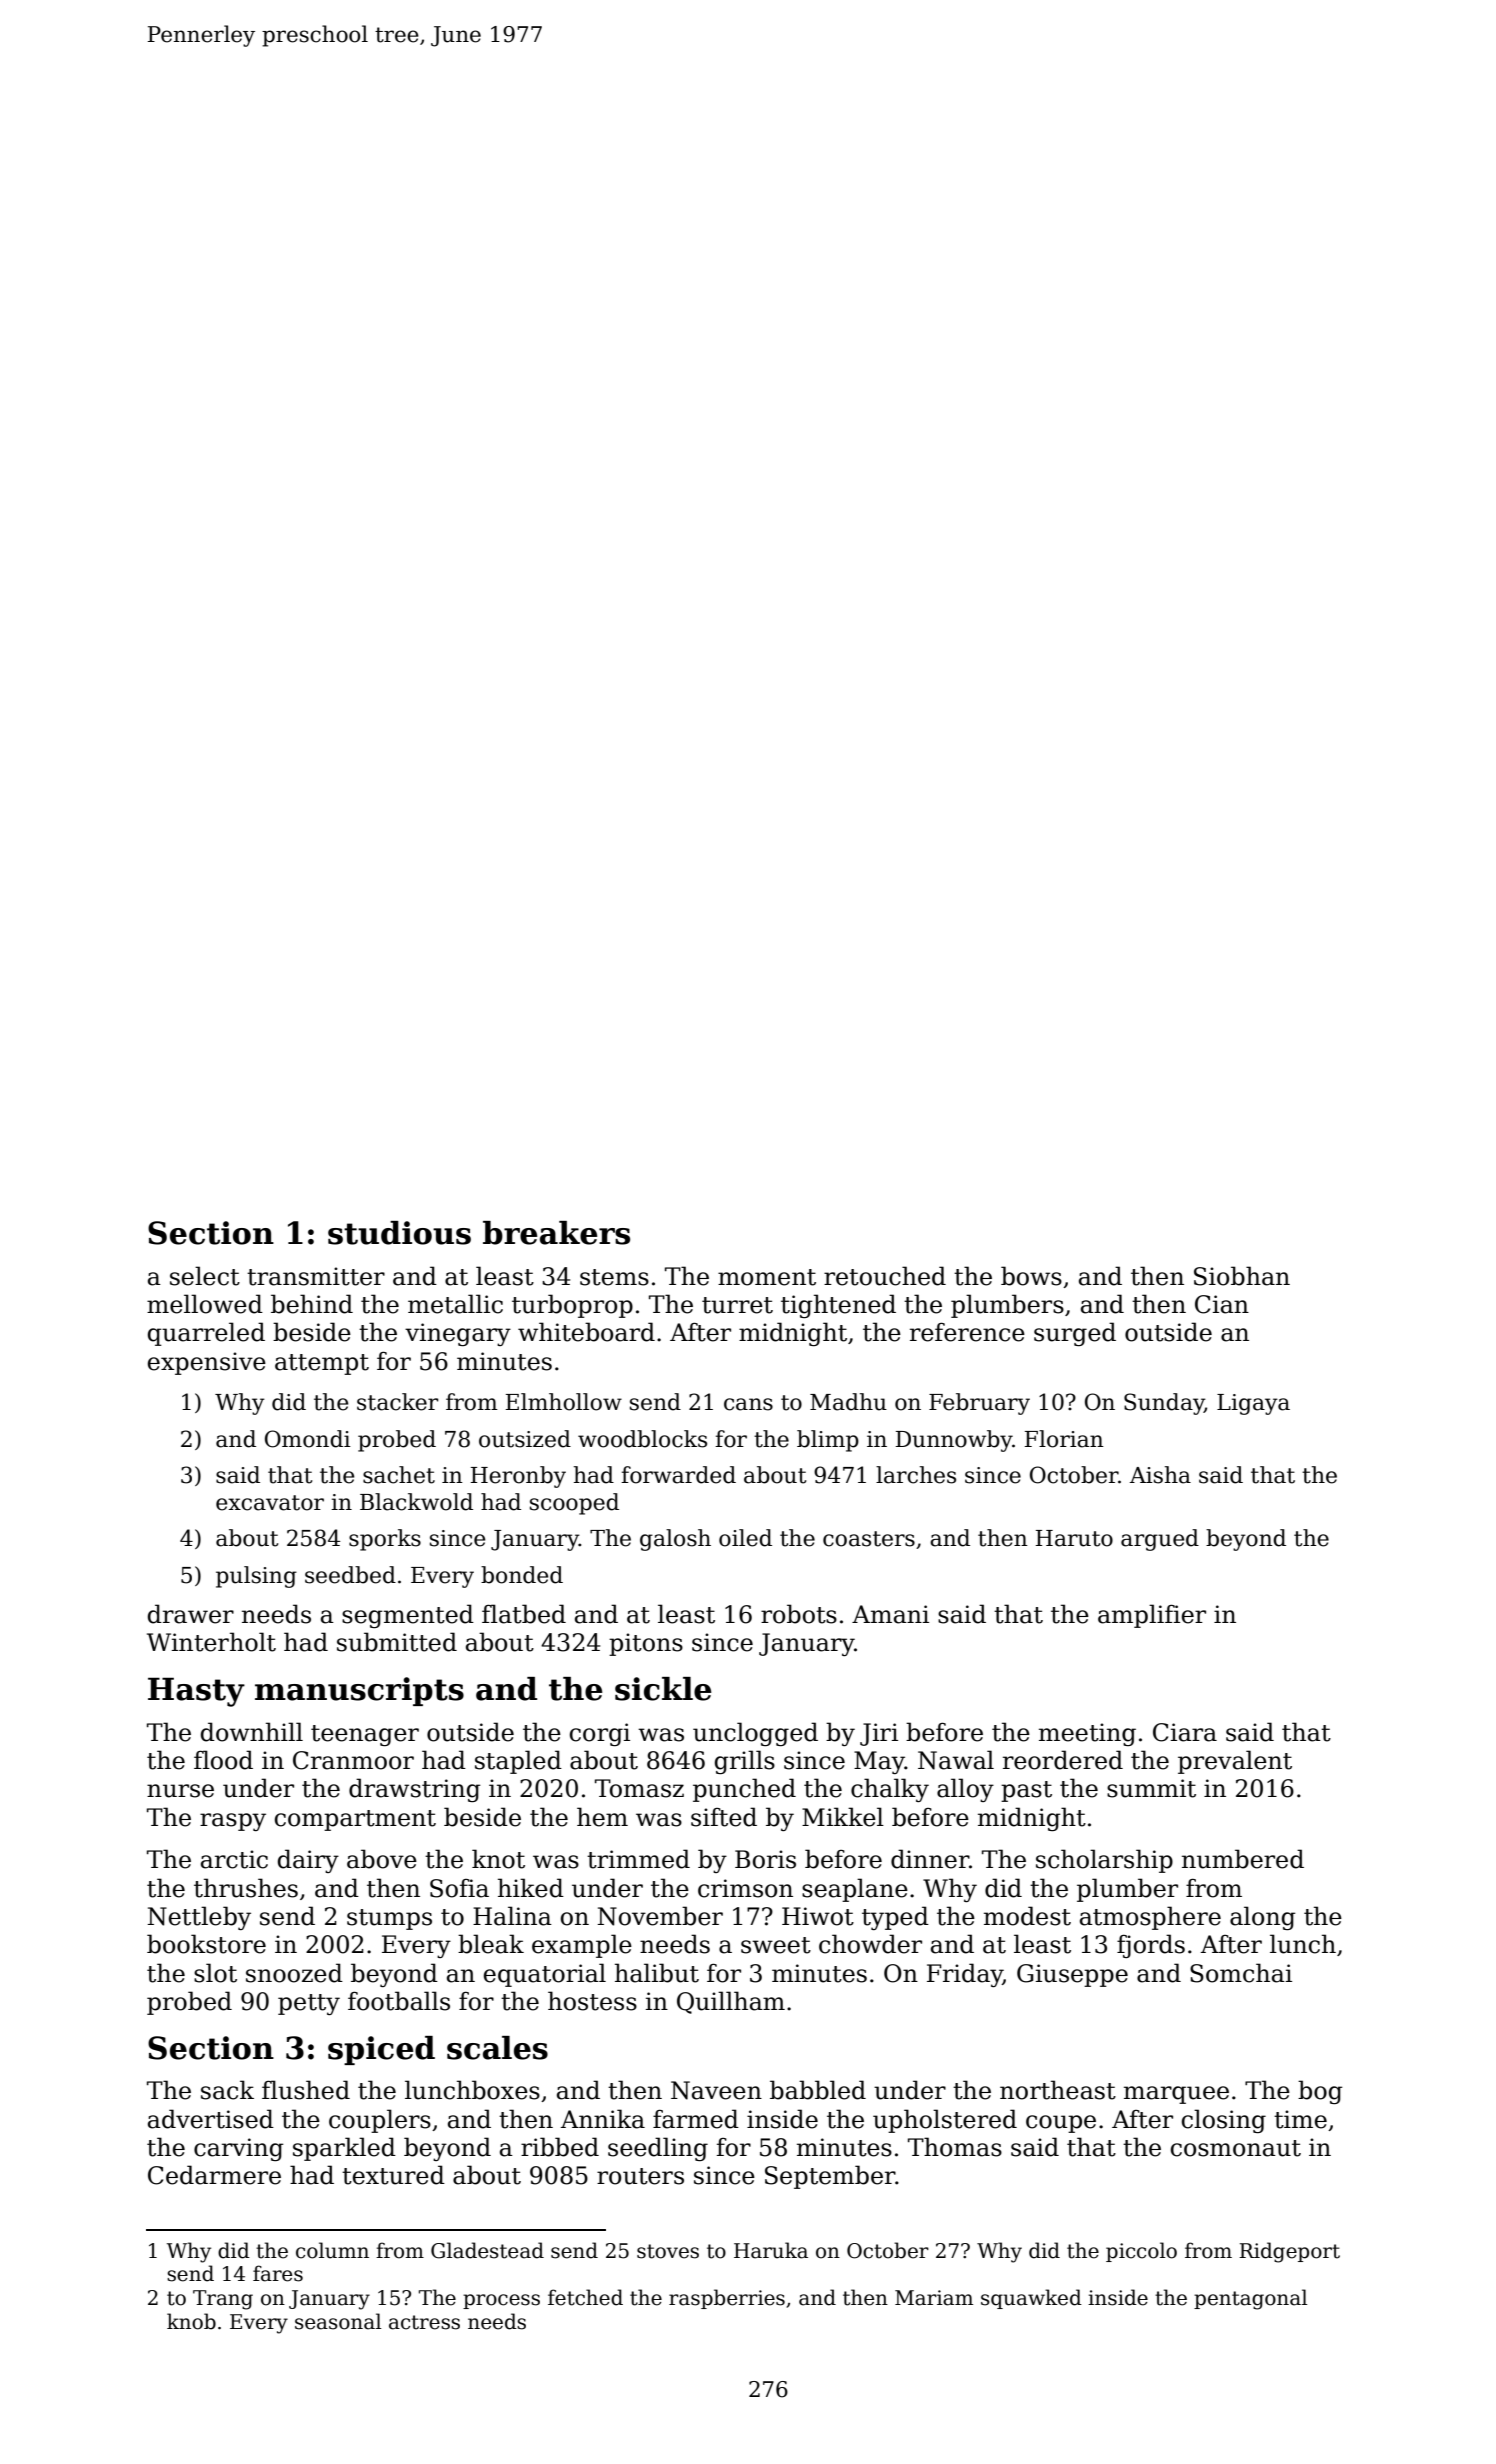 The height and width of the page is (2464, 1496). I want to click on argued, so click(1160, 1540).
